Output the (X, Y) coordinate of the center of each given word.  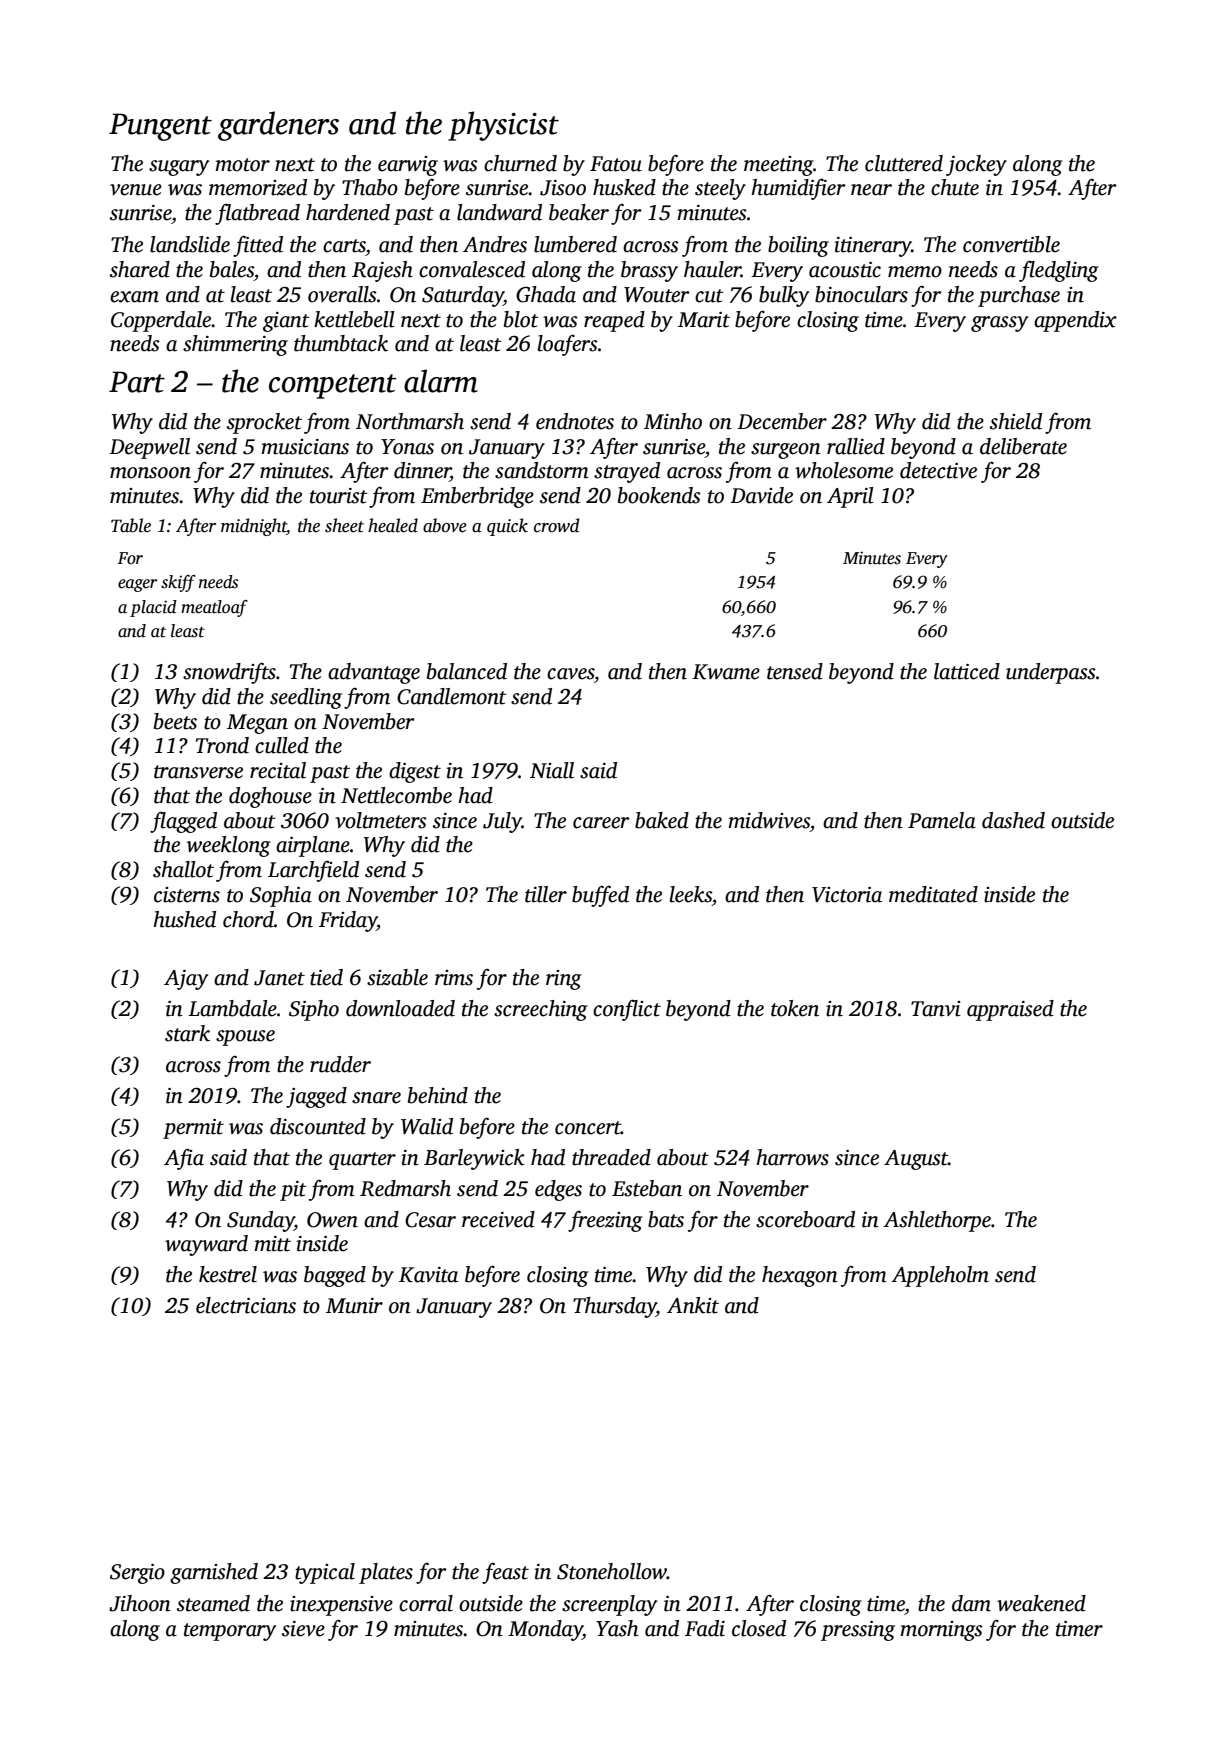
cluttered (904, 163)
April (850, 497)
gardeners (278, 126)
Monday (545, 1630)
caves (570, 674)
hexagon (800, 1276)
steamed (213, 1603)
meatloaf (214, 608)
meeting (778, 166)
